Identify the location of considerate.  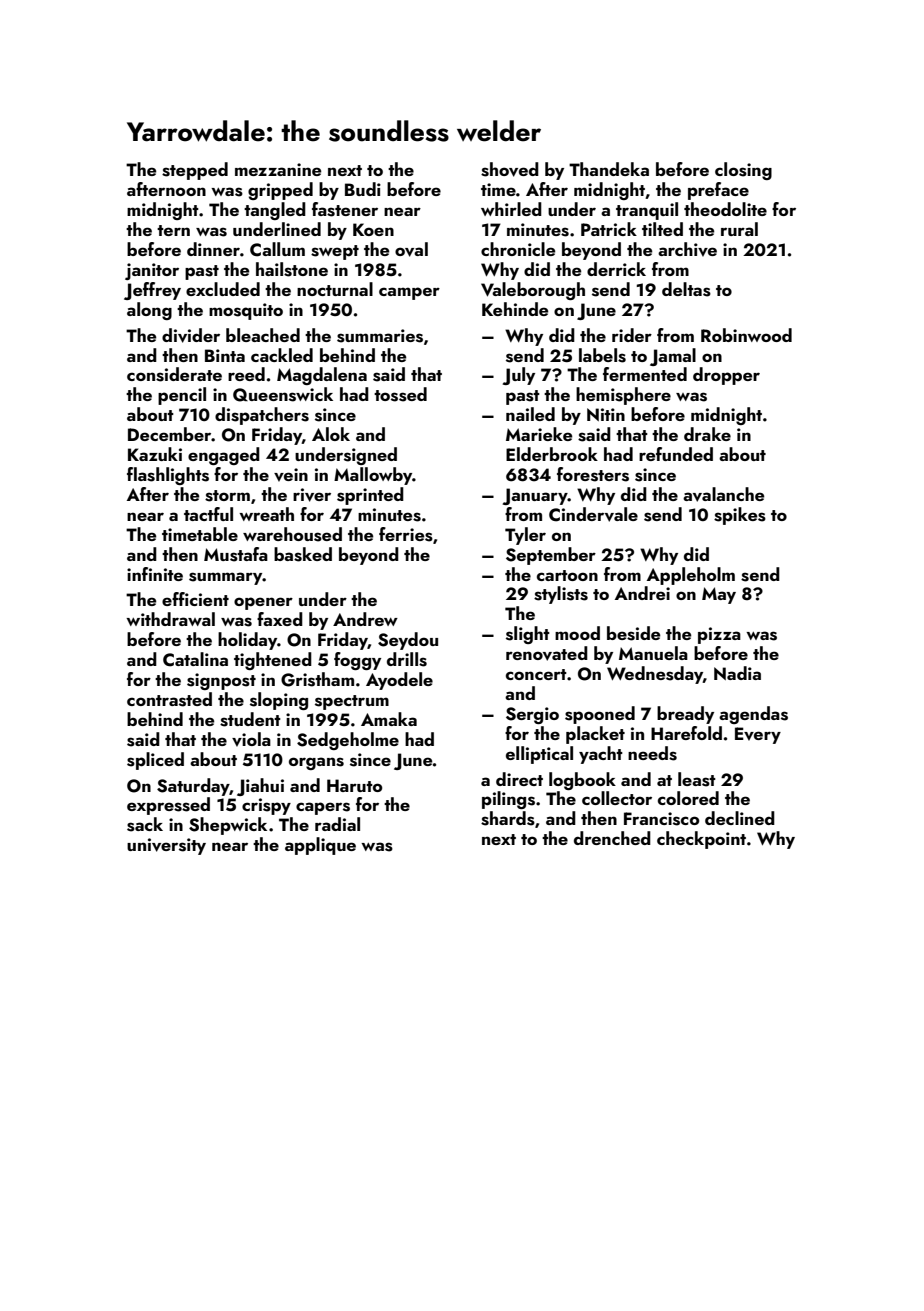
(174, 374).
